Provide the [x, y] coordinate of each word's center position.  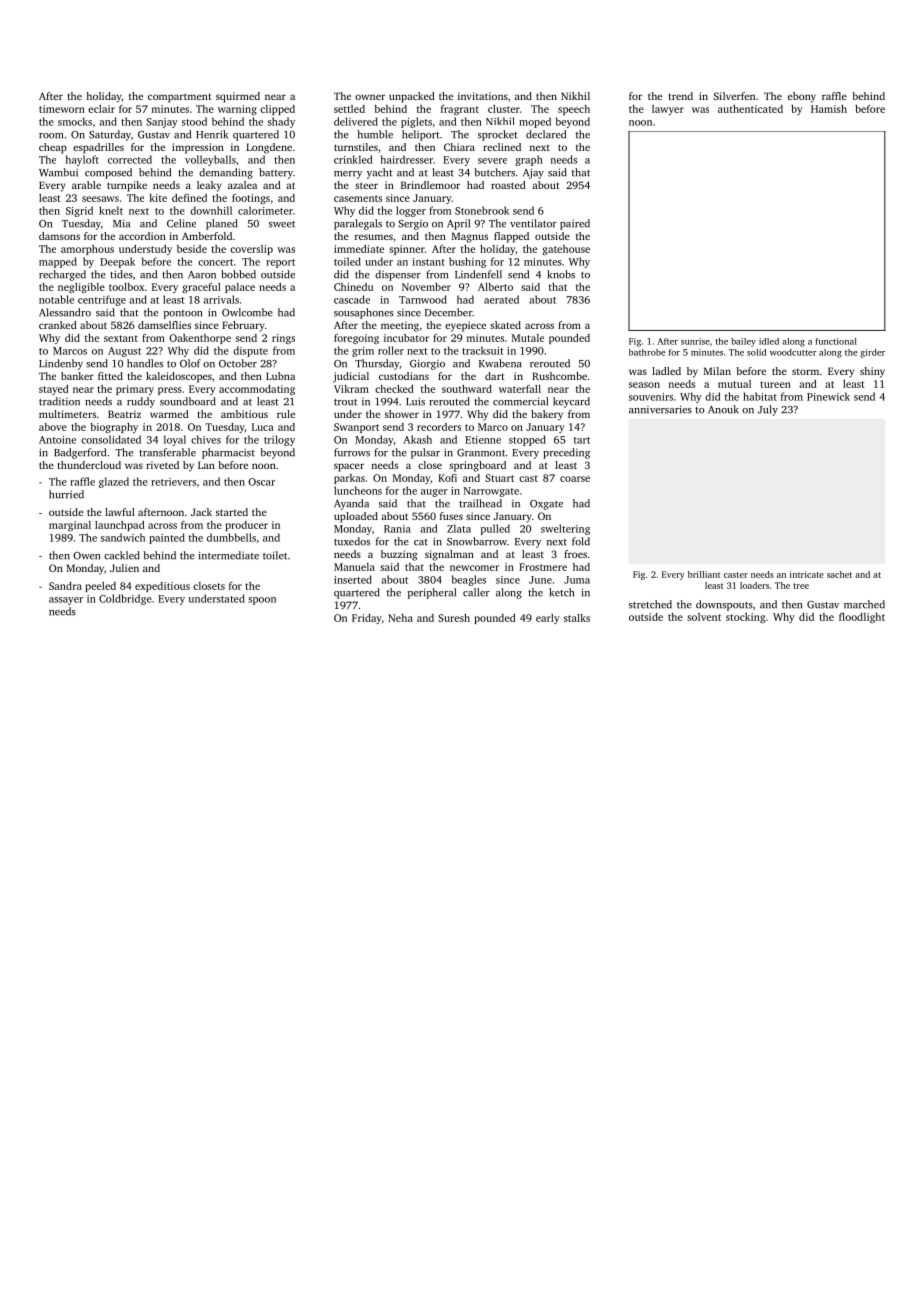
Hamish [829, 109]
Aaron [202, 275]
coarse [575, 479]
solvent [704, 617]
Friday [367, 619]
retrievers [173, 482]
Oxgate [546, 505]
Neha [400, 618]
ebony [802, 97]
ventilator [533, 223]
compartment [180, 98]
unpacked [412, 97]
